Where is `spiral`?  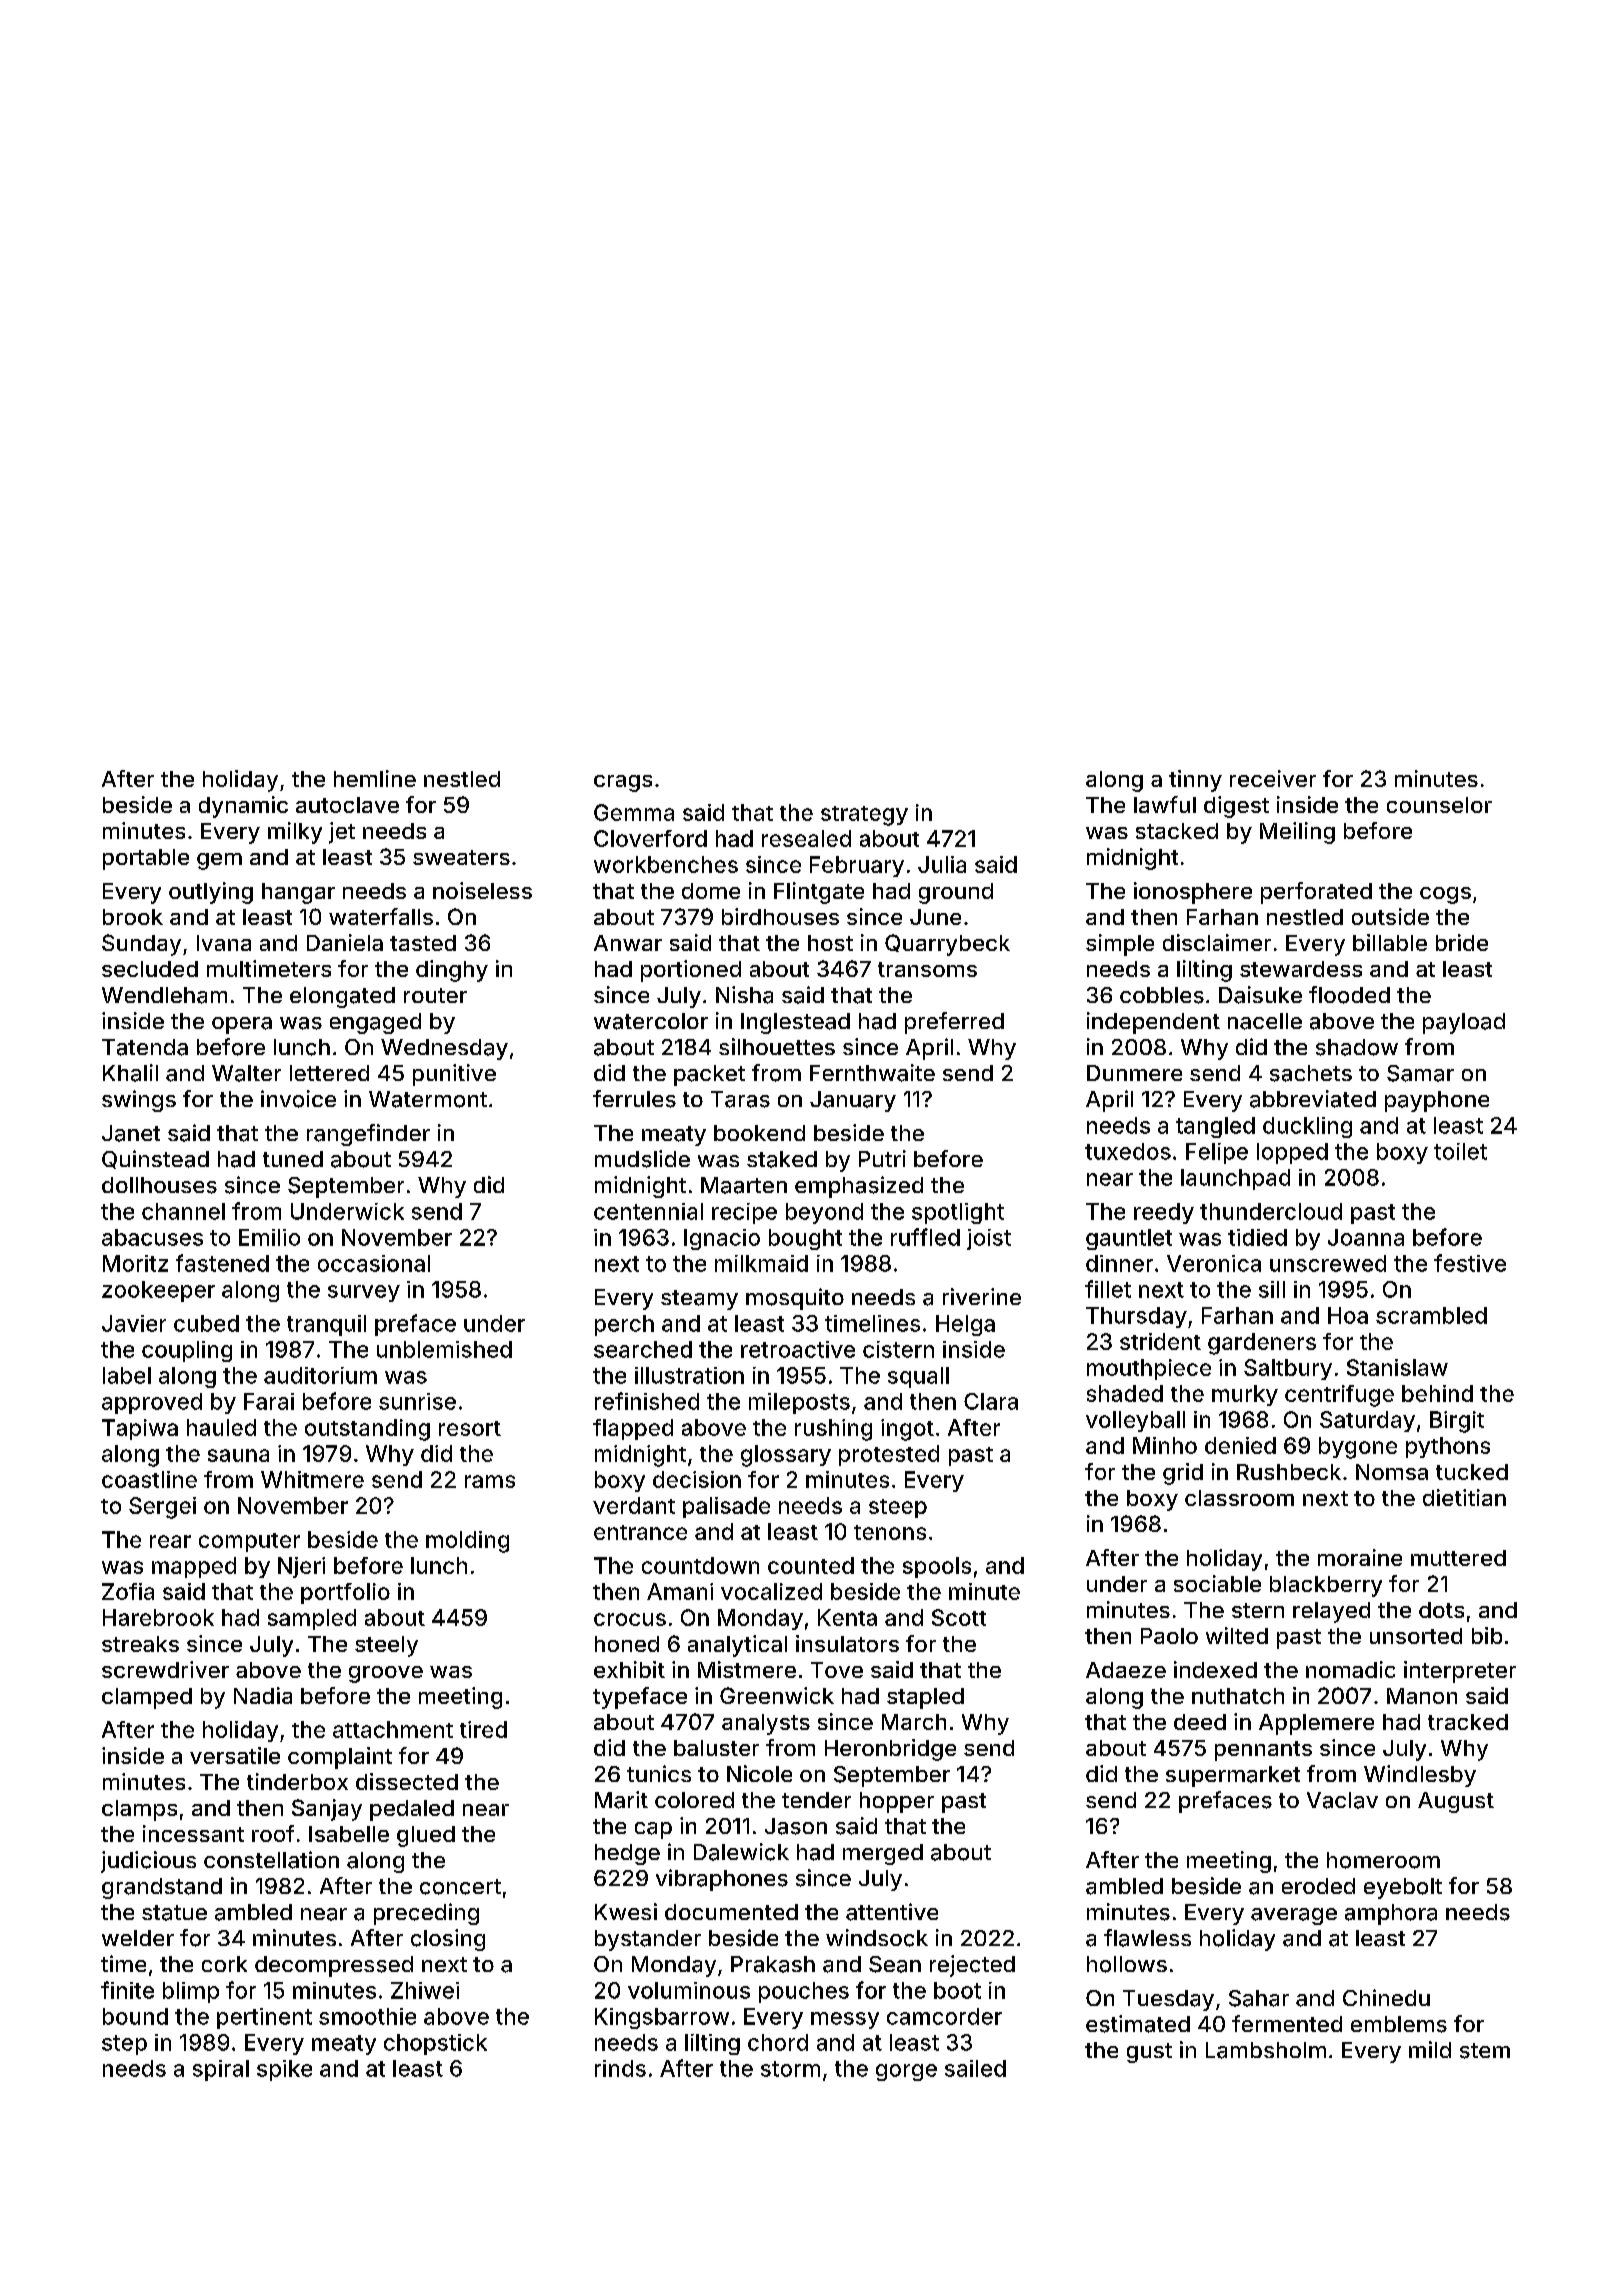
spiral is located at coordinates (221, 2070).
